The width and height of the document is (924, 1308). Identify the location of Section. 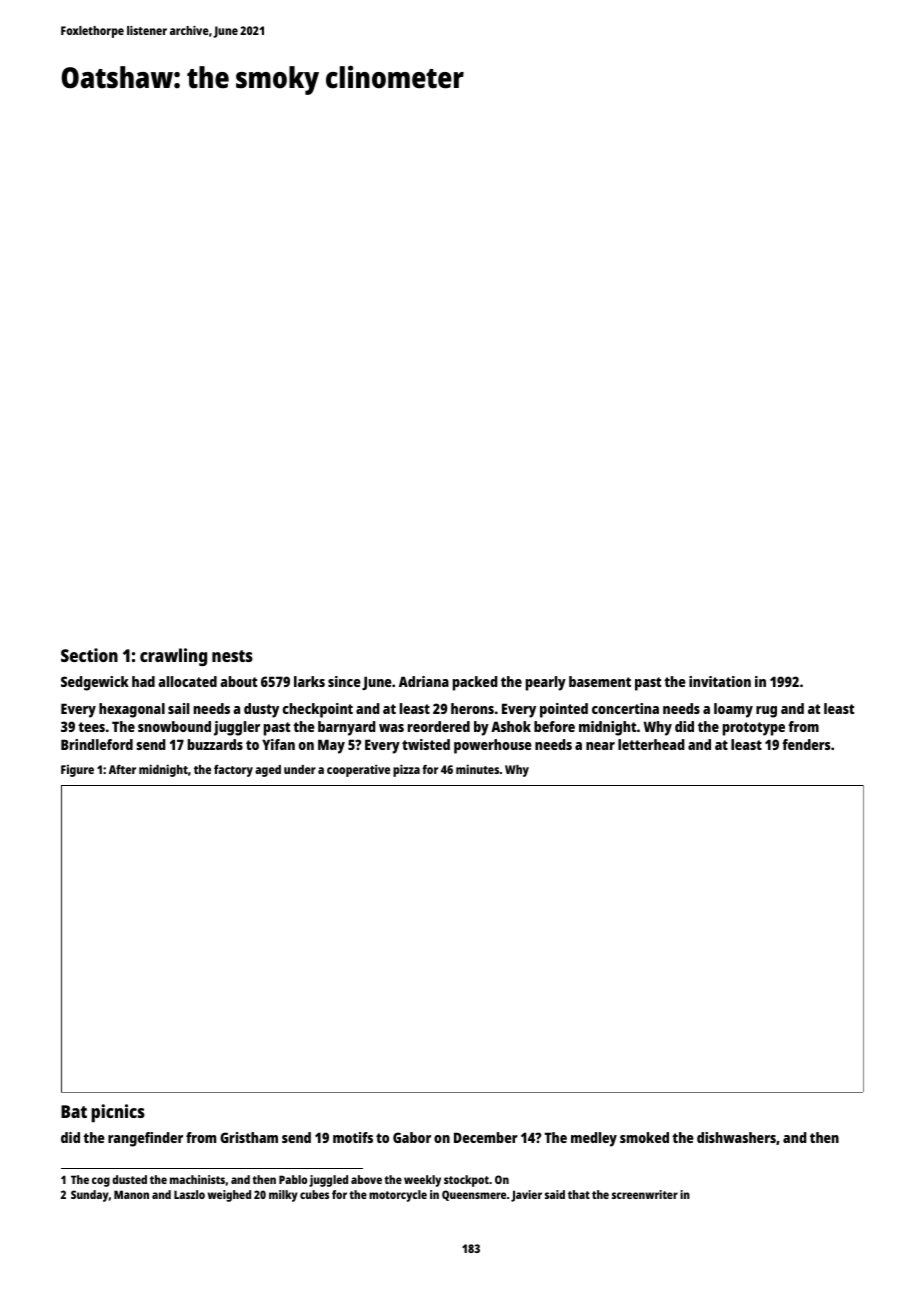
(89, 655).
